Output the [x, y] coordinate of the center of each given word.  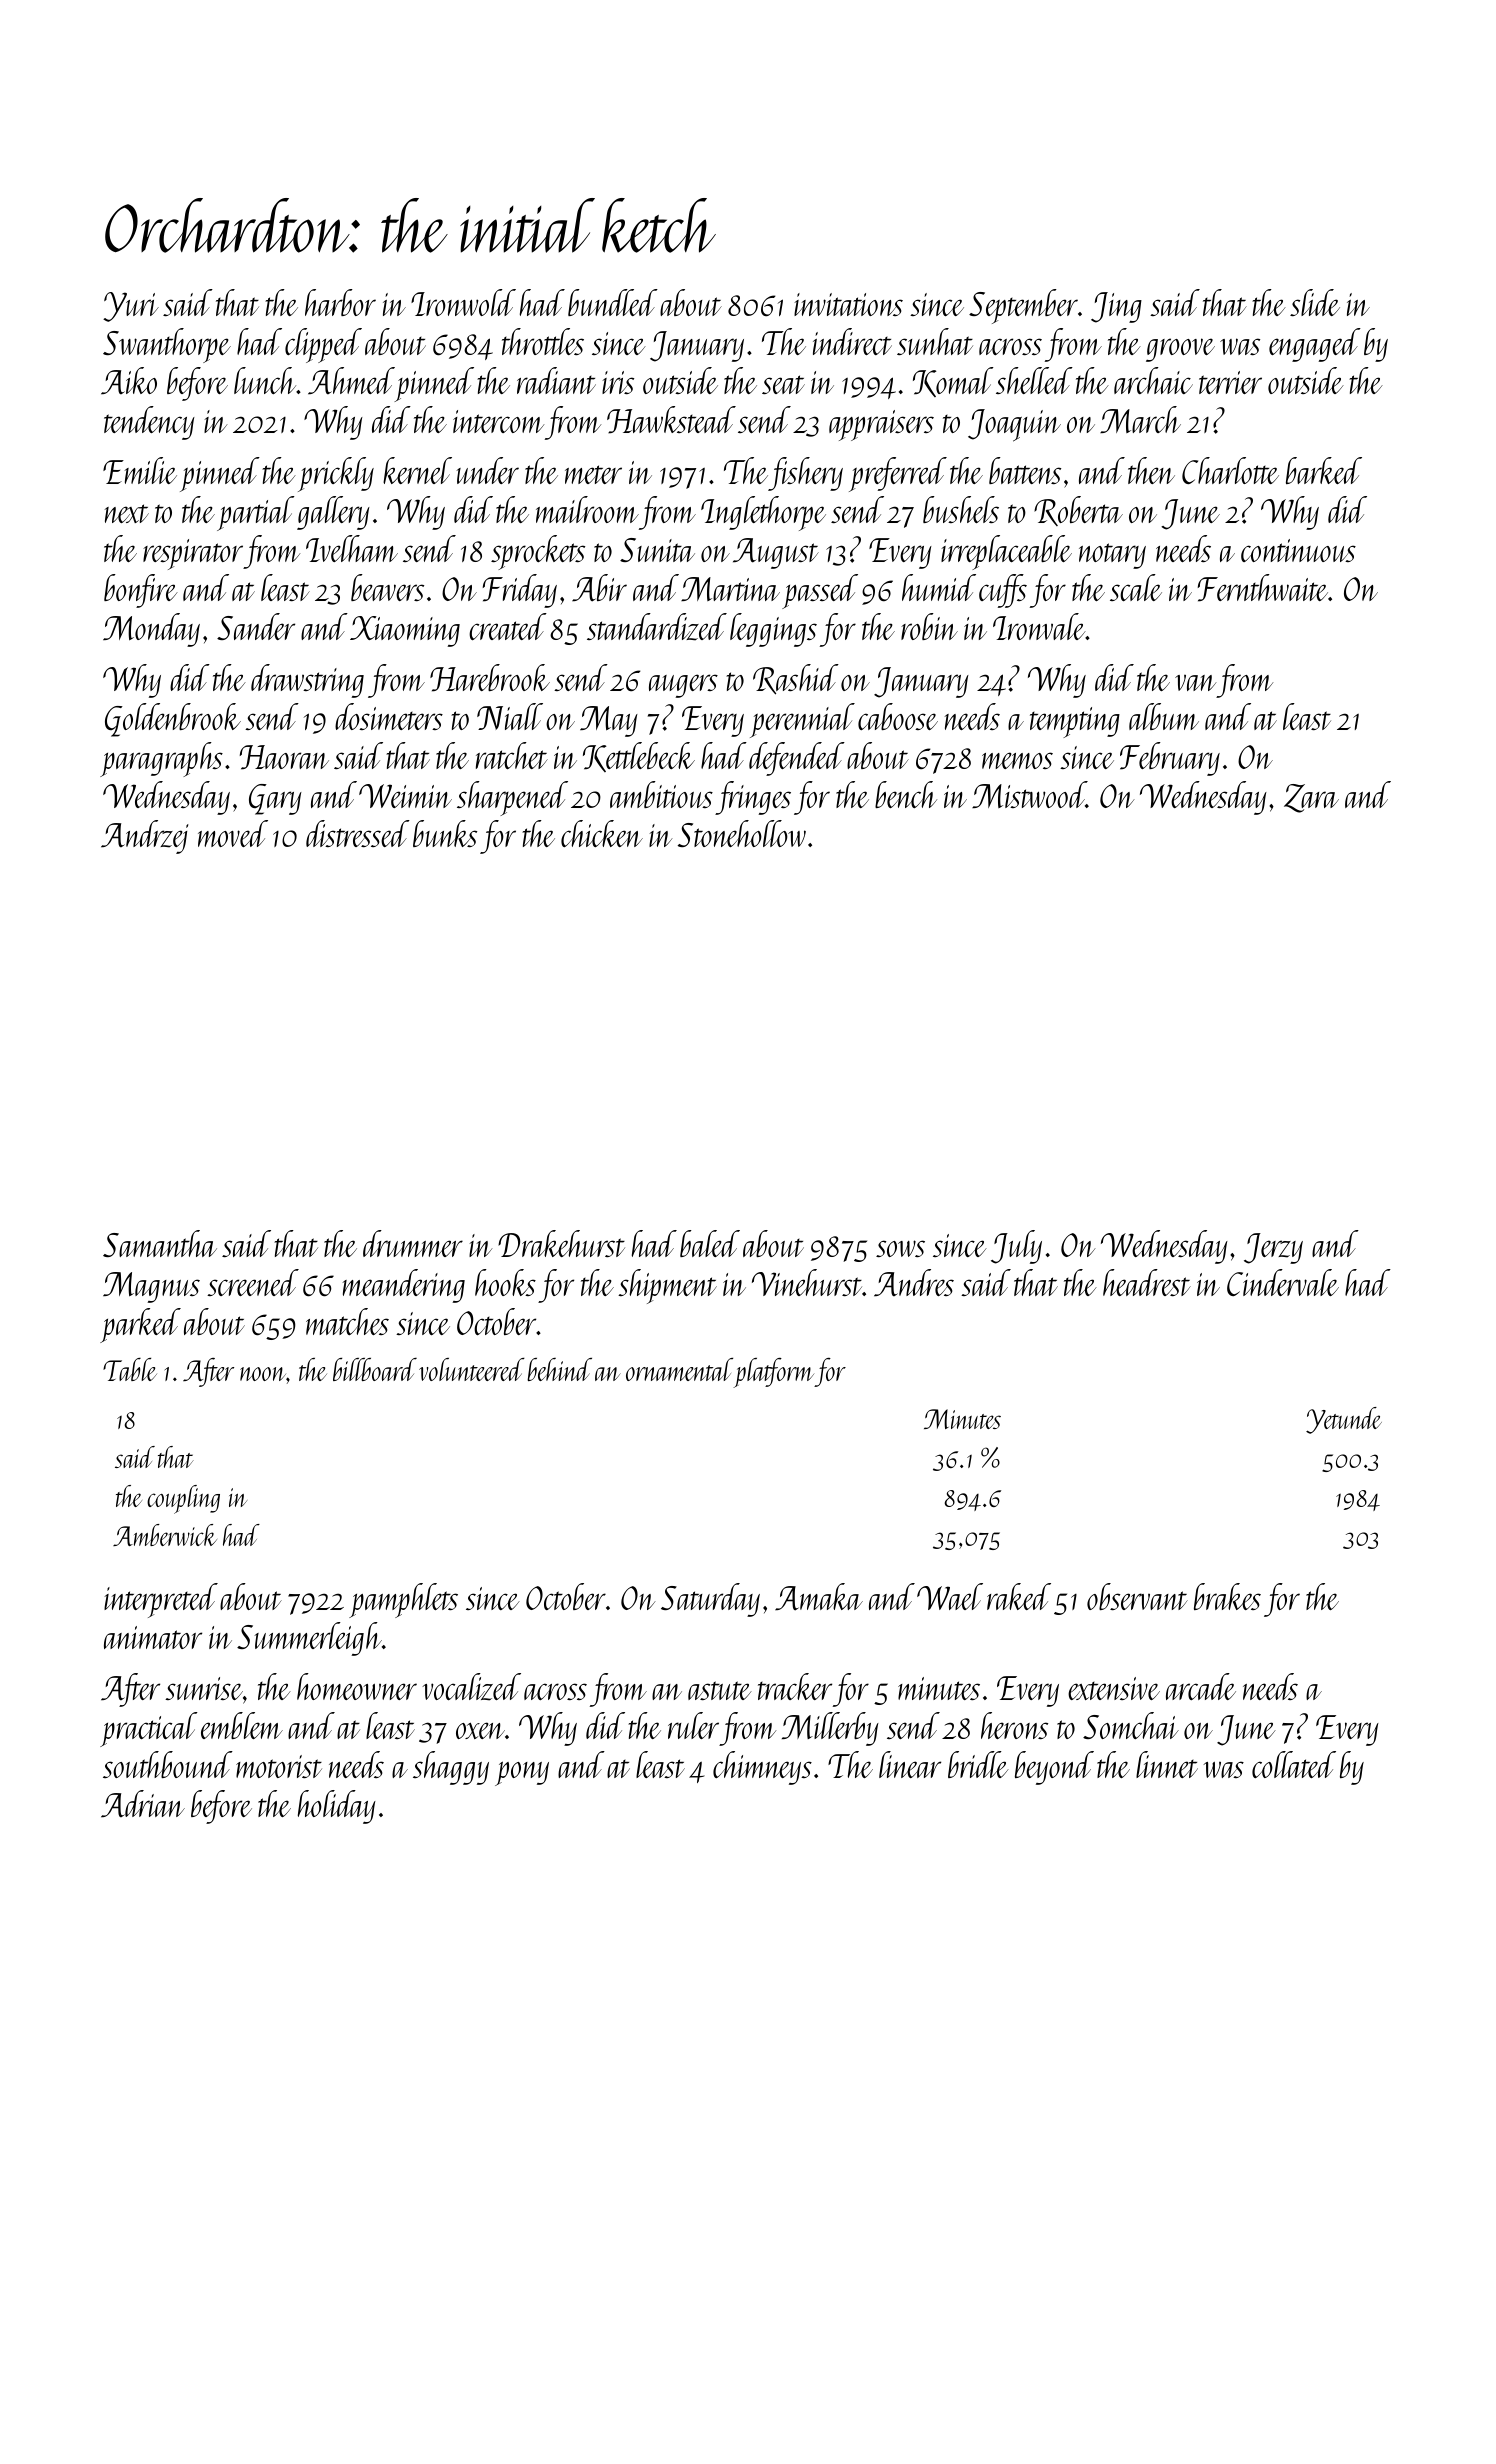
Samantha [160, 1243]
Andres [914, 1283]
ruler [693, 1725]
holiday [337, 1807]
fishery [805, 474]
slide [1315, 302]
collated [1294, 1764]
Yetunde [1344, 1420]
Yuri [131, 307]
